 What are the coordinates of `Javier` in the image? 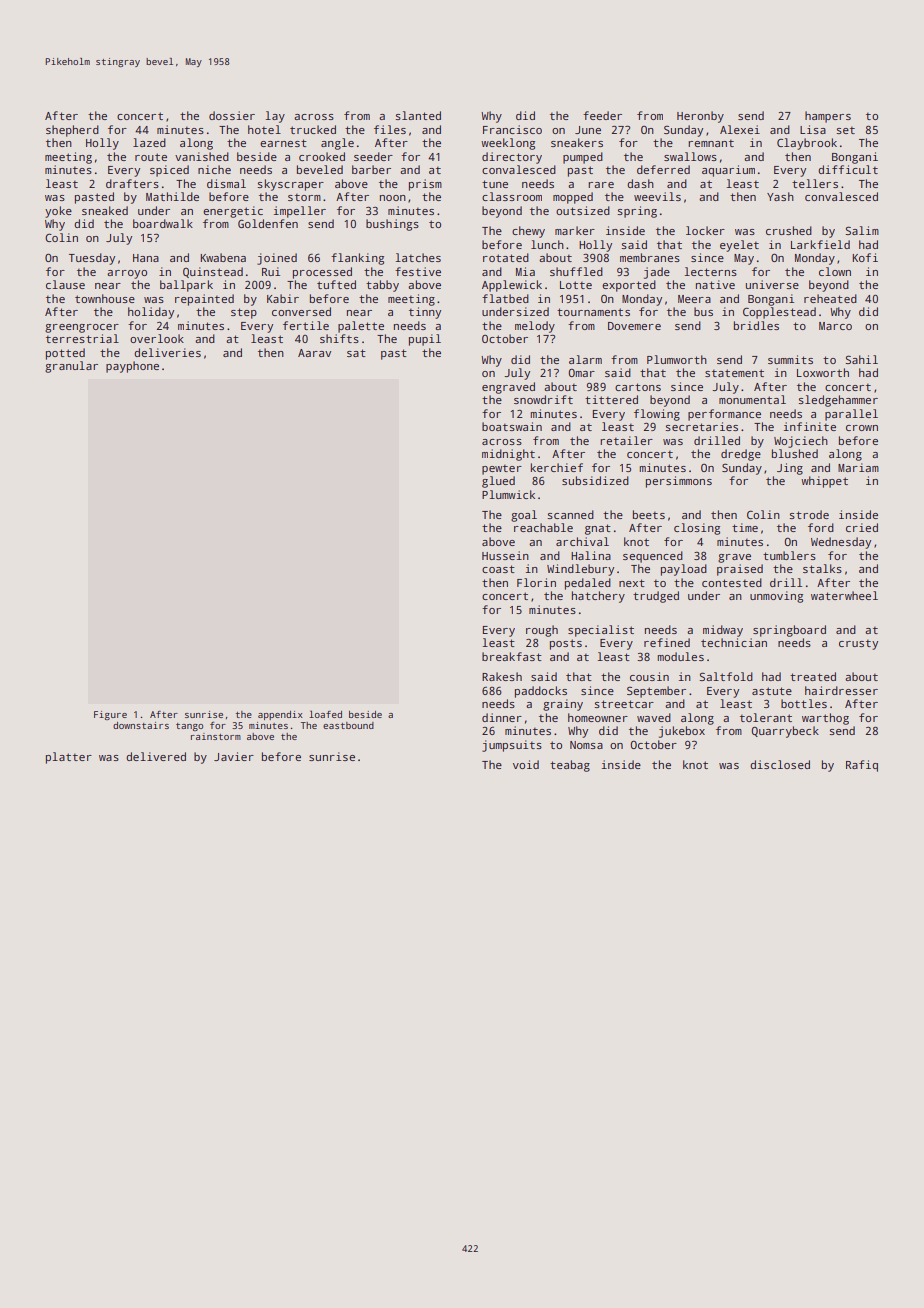 It's located at (234, 756).
